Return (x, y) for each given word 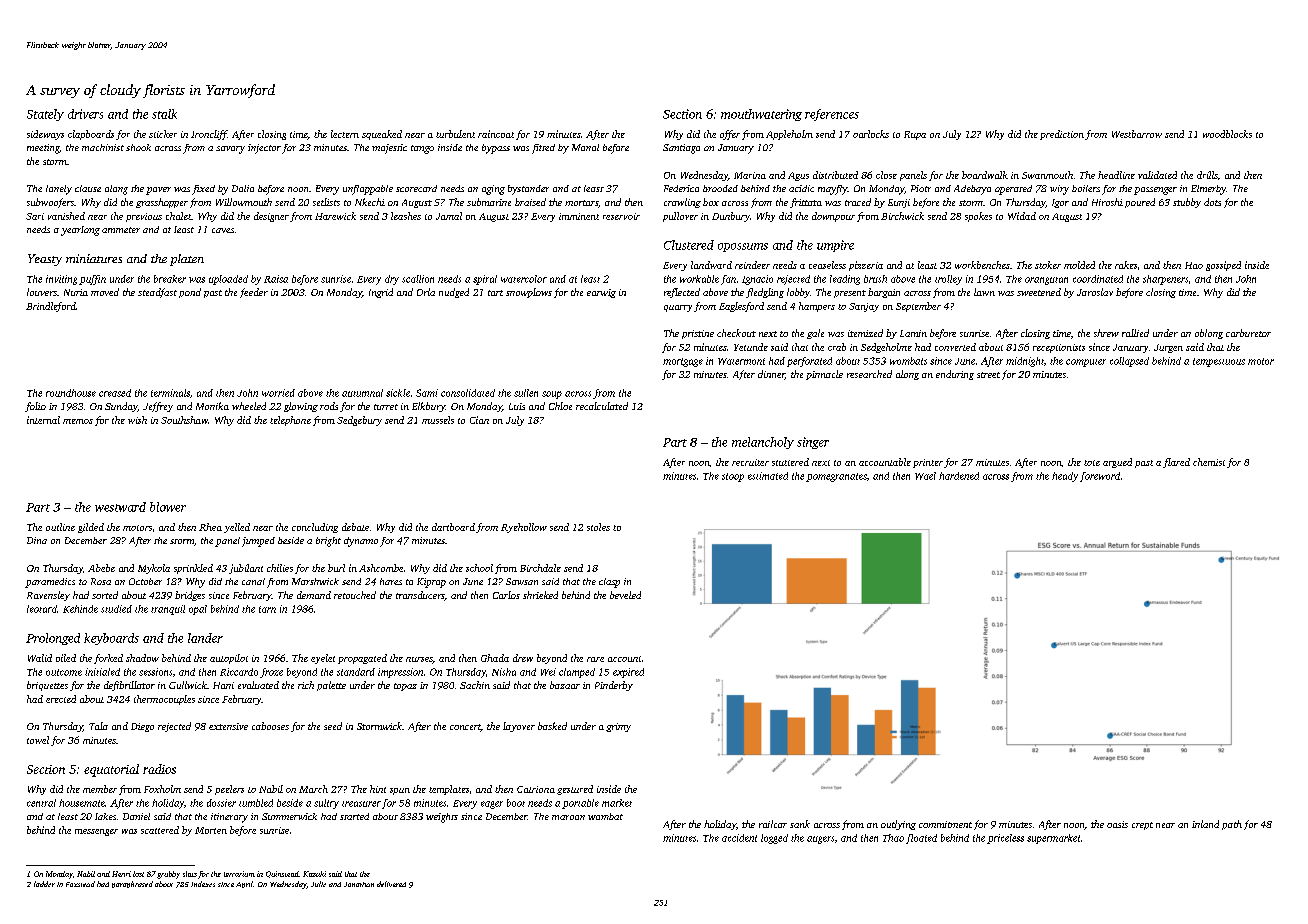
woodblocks (1227, 134)
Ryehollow (524, 528)
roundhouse (71, 393)
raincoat (496, 134)
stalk (164, 114)
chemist (1209, 462)
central (41, 803)
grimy (618, 727)
